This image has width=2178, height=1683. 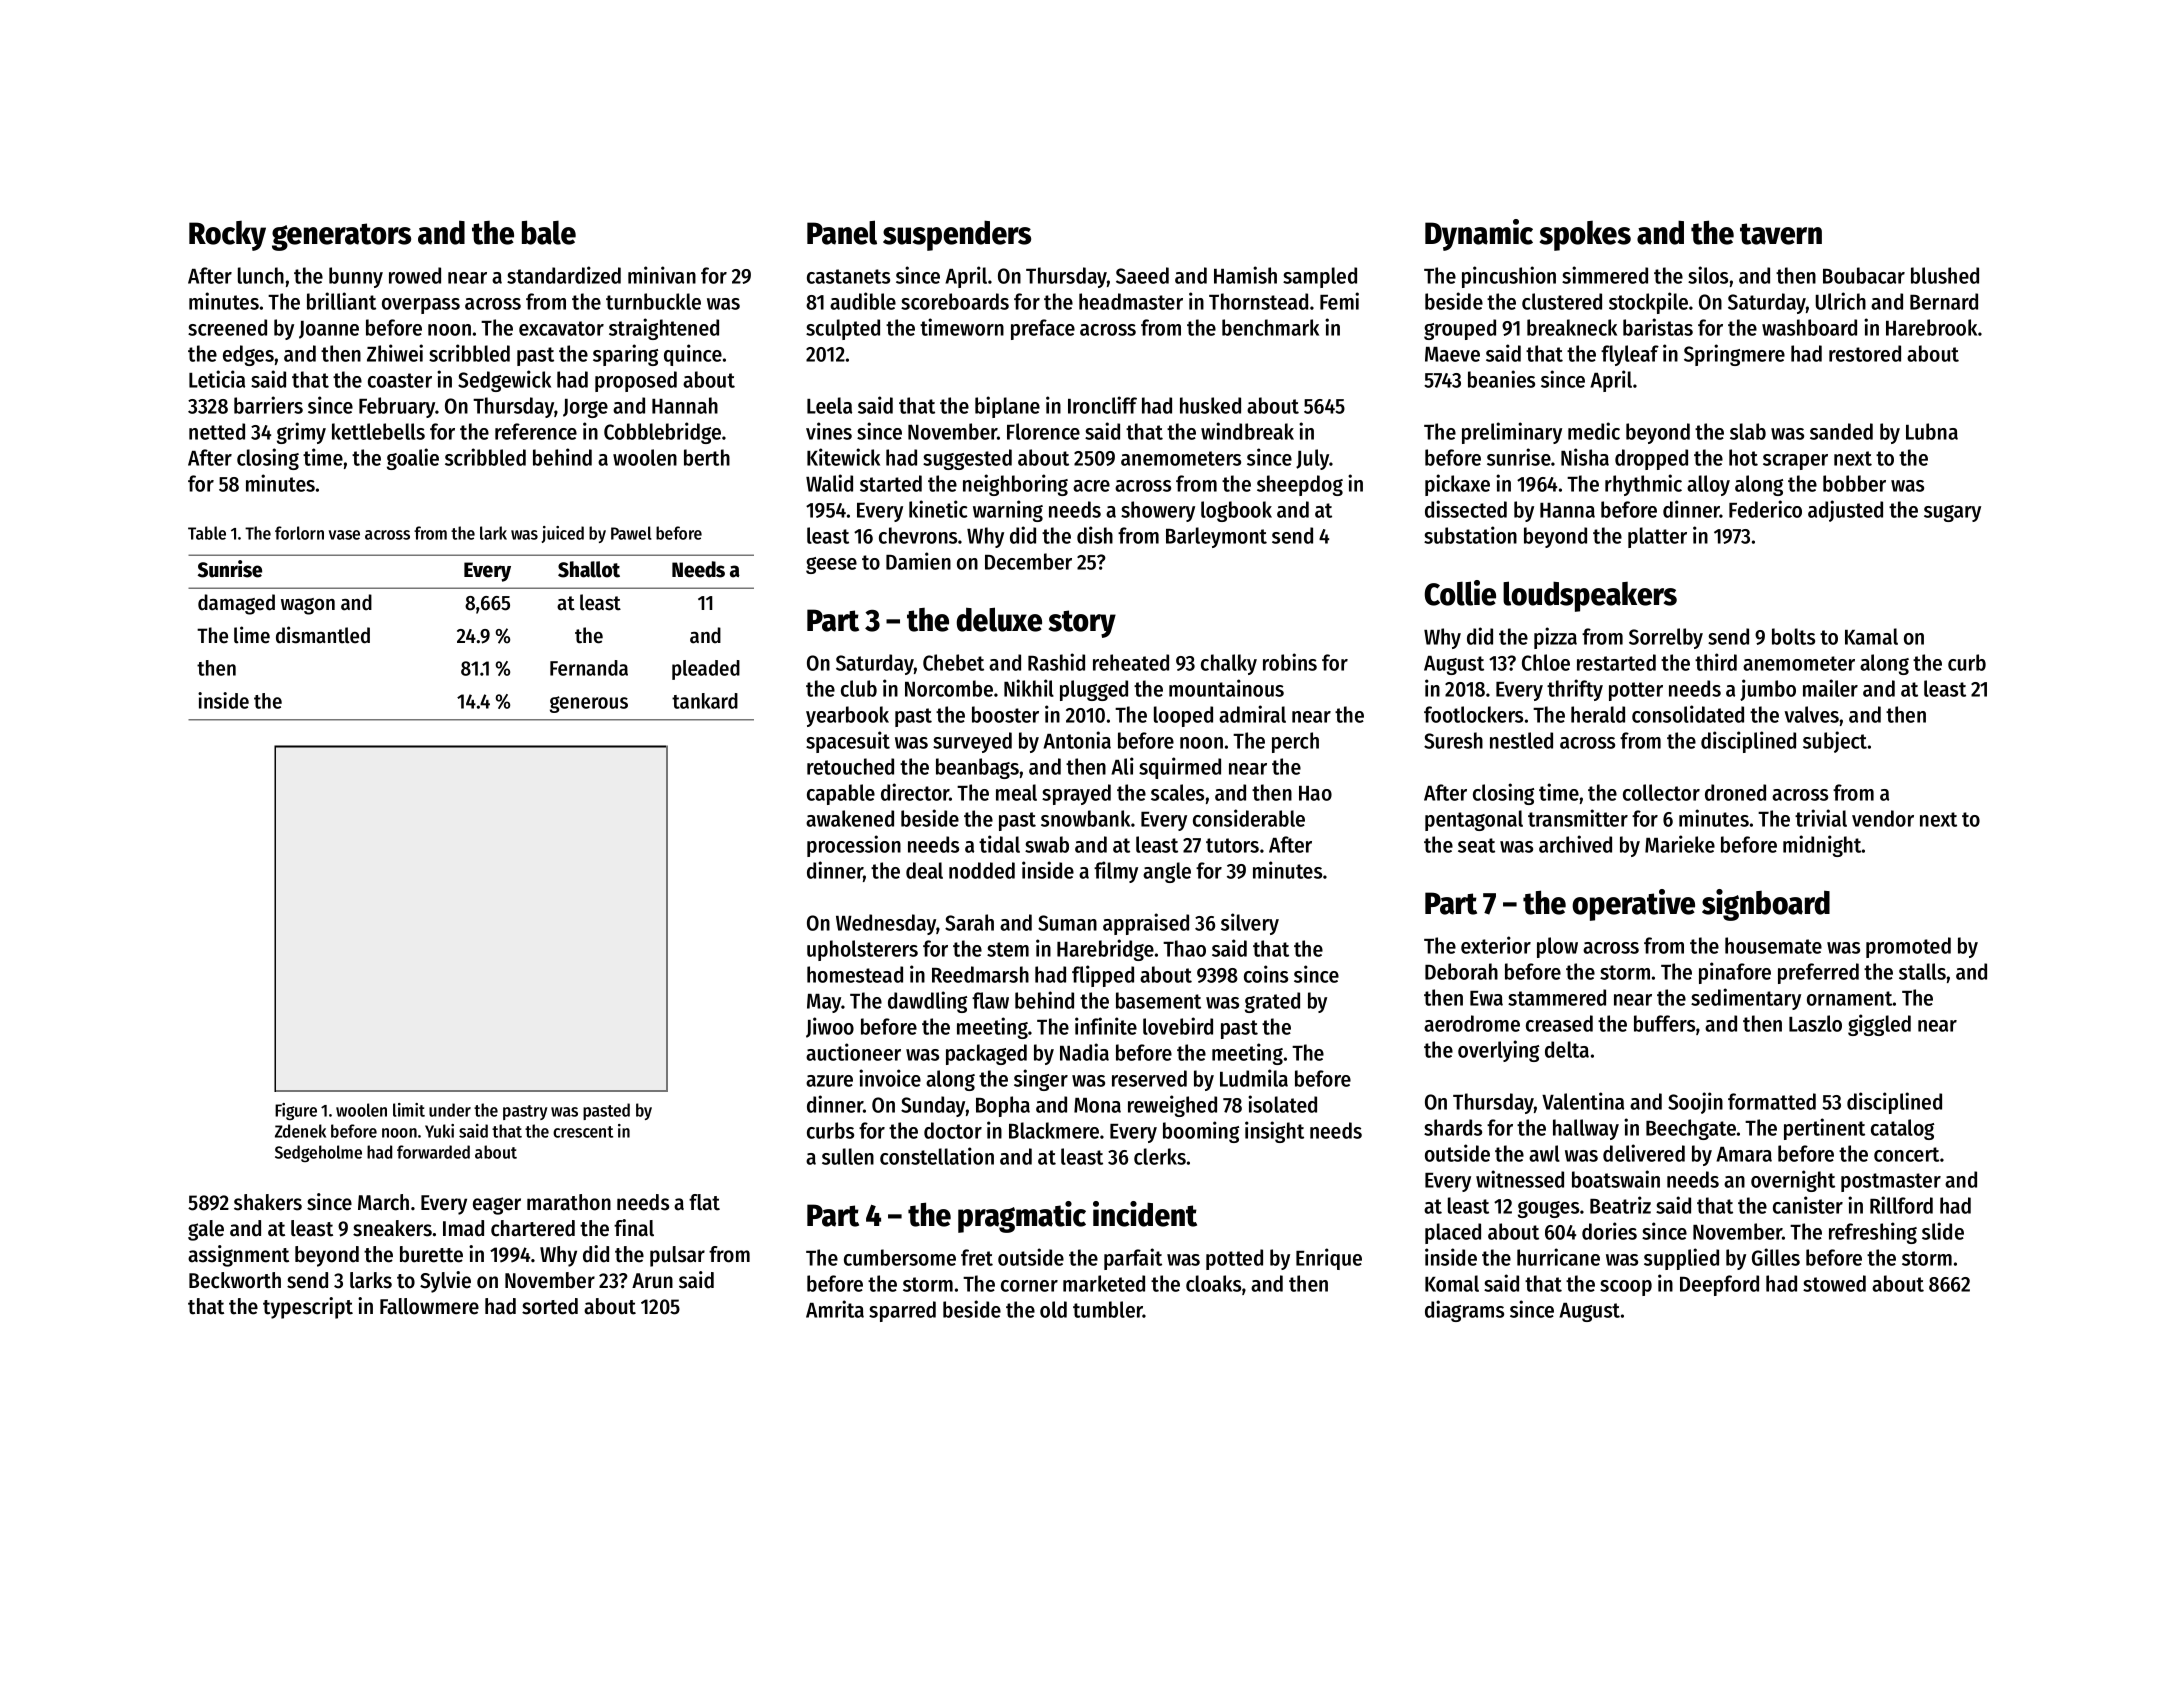 I want to click on robins, so click(x=1290, y=662).
